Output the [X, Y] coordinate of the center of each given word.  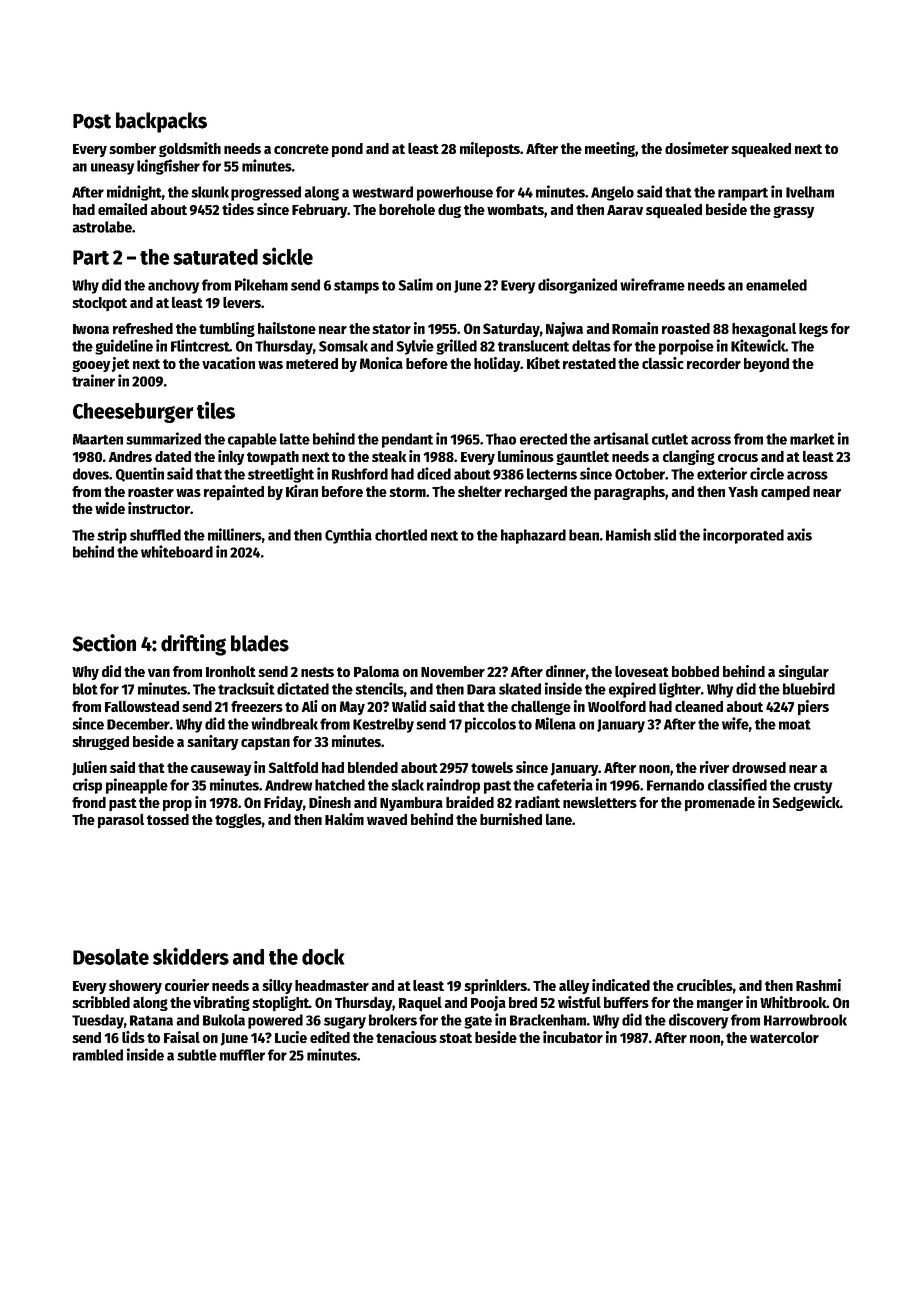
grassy [794, 212]
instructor [159, 508]
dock [323, 957]
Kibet [543, 363]
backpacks [161, 122]
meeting [610, 149]
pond [347, 150]
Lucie [291, 1037]
